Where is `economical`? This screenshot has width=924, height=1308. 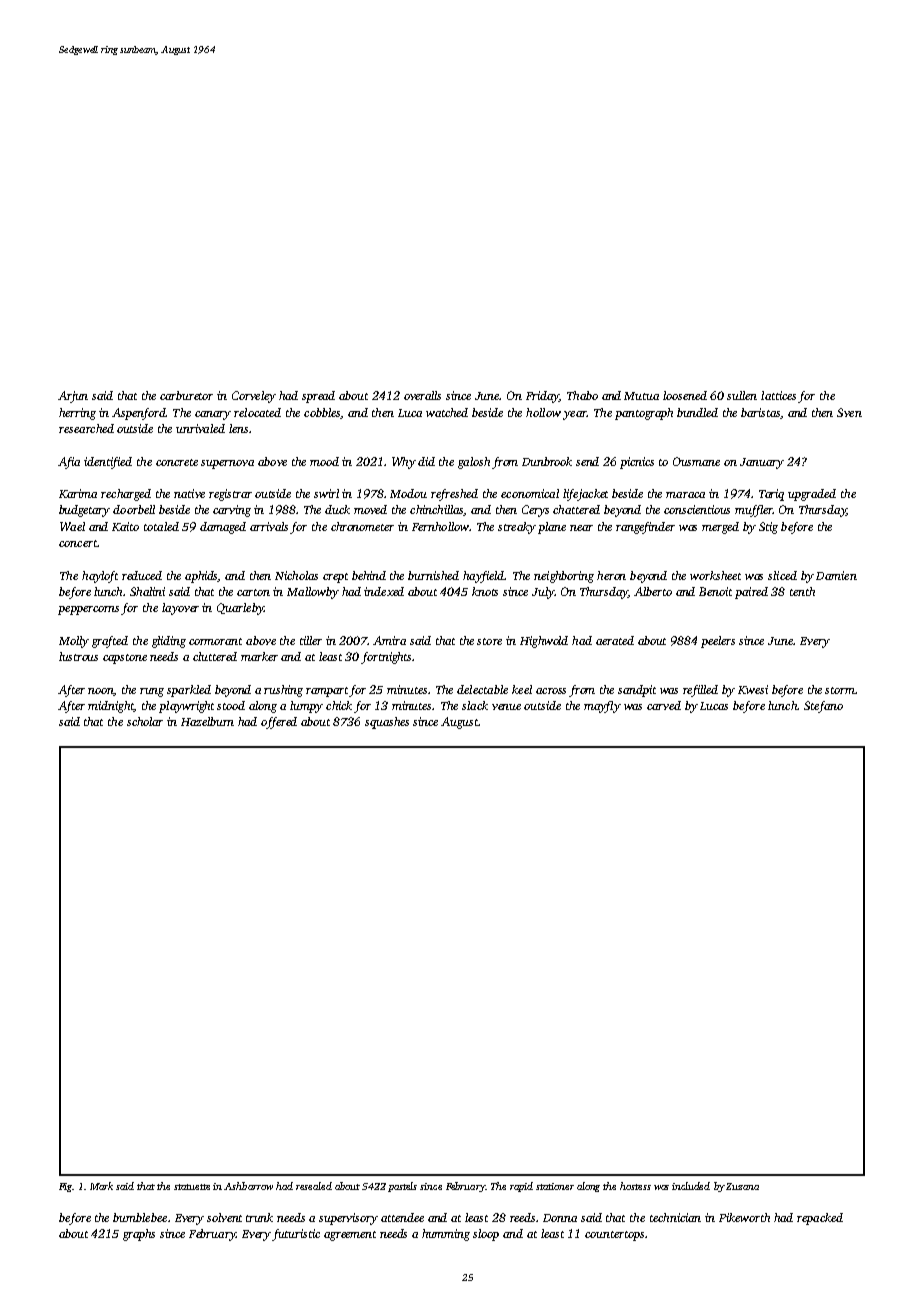
economical is located at coordinates (530, 493).
